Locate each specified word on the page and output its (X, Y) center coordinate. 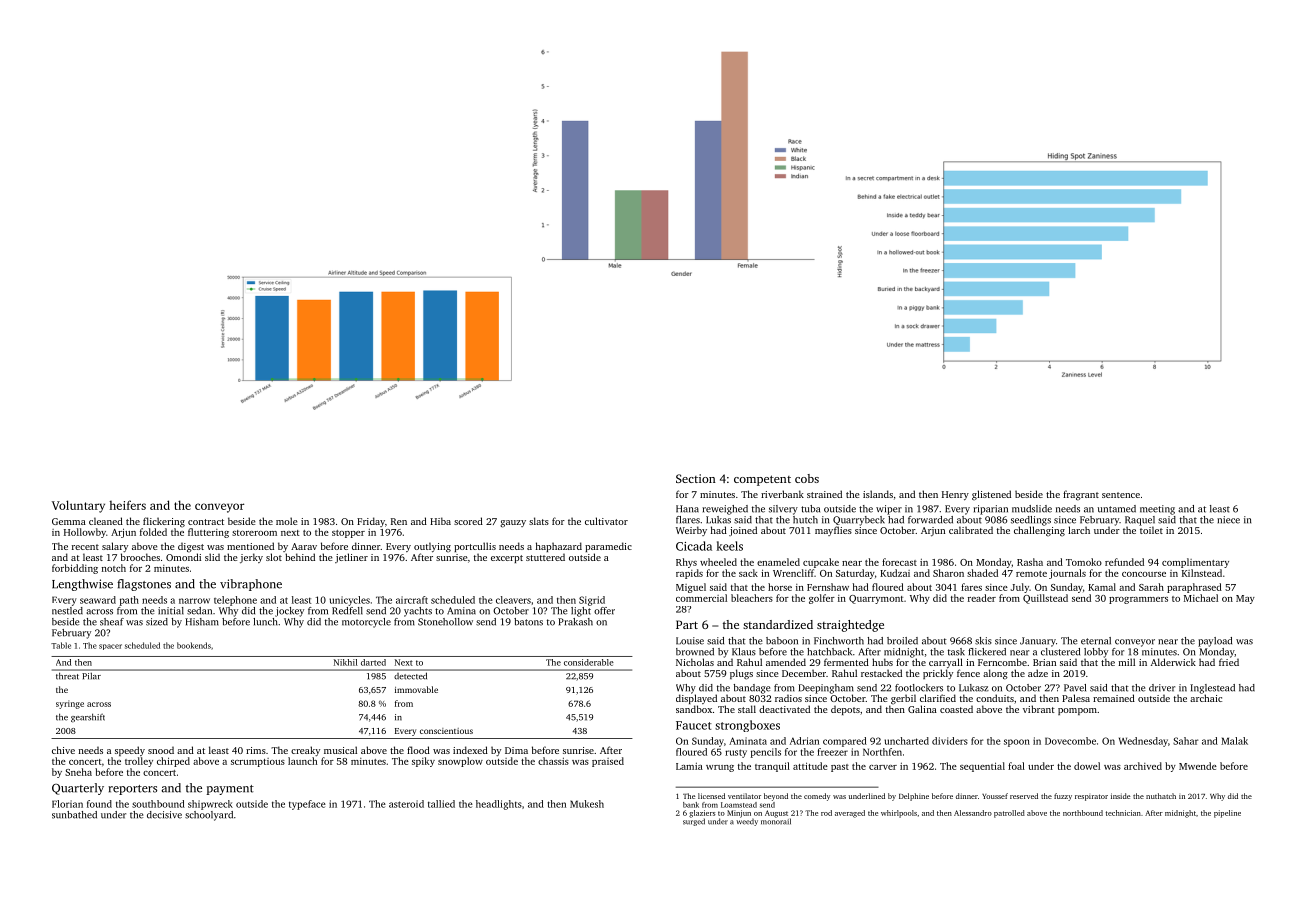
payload (1215, 642)
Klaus (744, 652)
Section (696, 478)
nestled (67, 611)
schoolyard (209, 816)
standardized (778, 624)
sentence (1121, 495)
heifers (127, 505)
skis (983, 641)
